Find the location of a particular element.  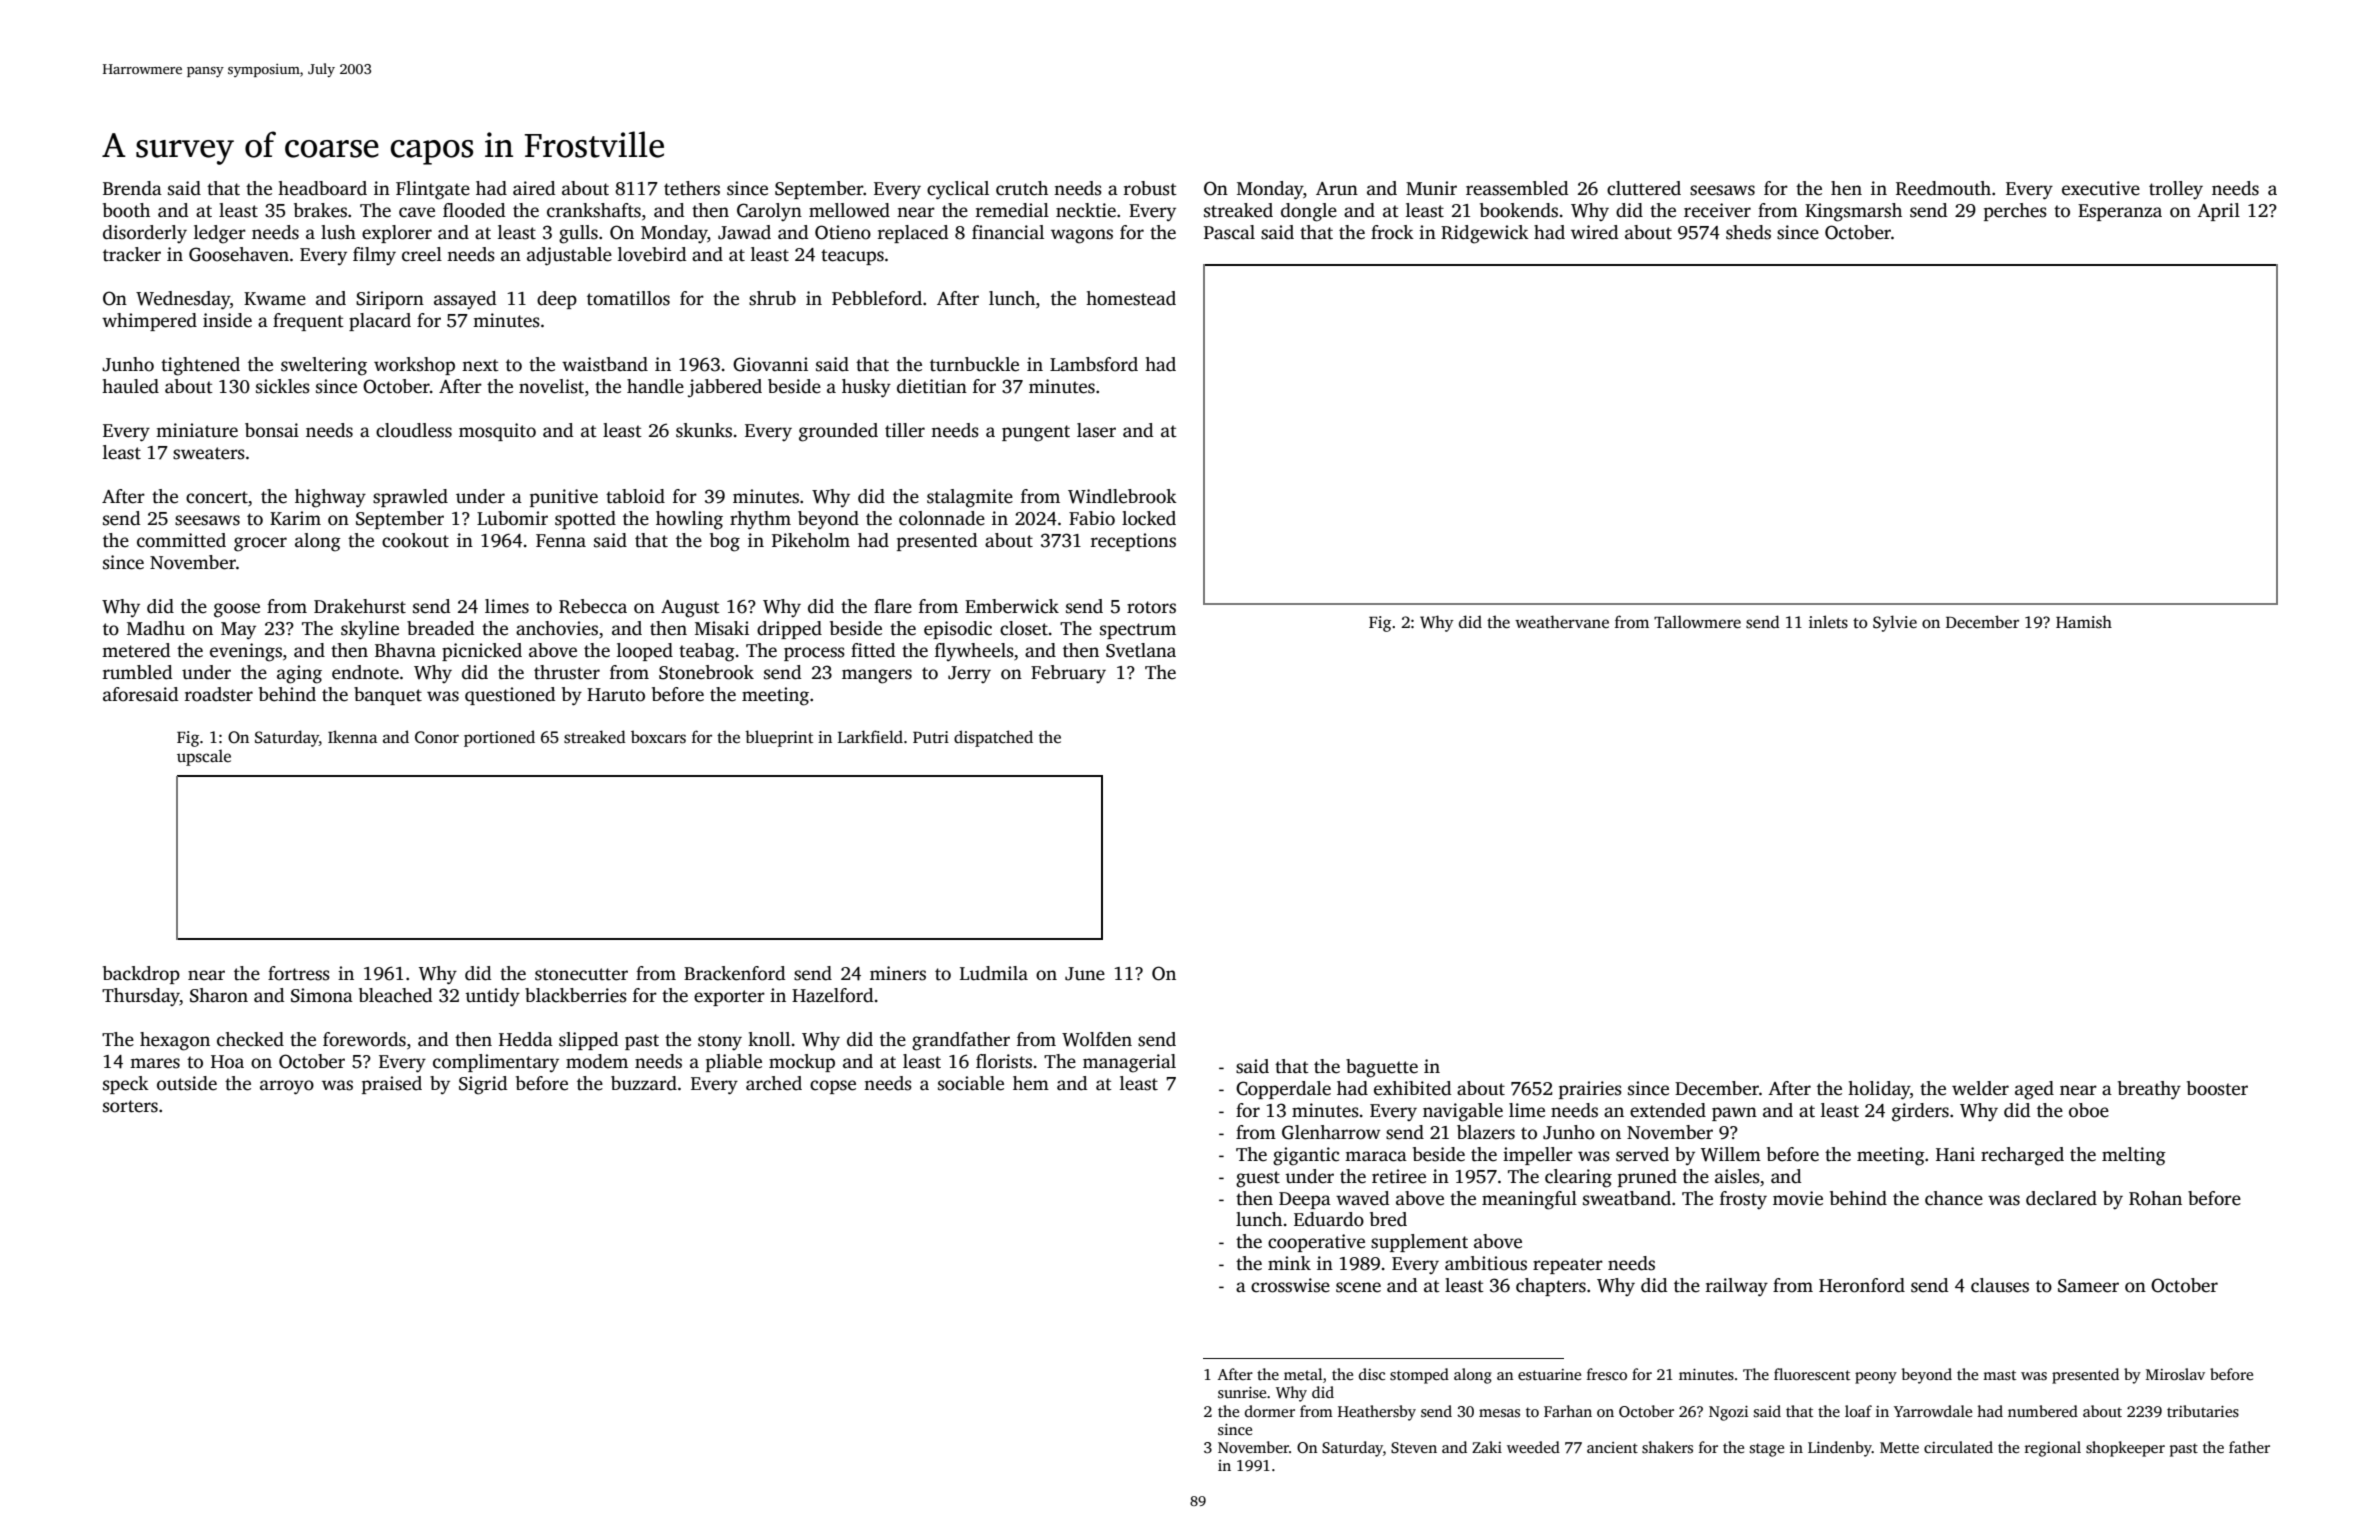

Lindenby is located at coordinates (1840, 1449).
